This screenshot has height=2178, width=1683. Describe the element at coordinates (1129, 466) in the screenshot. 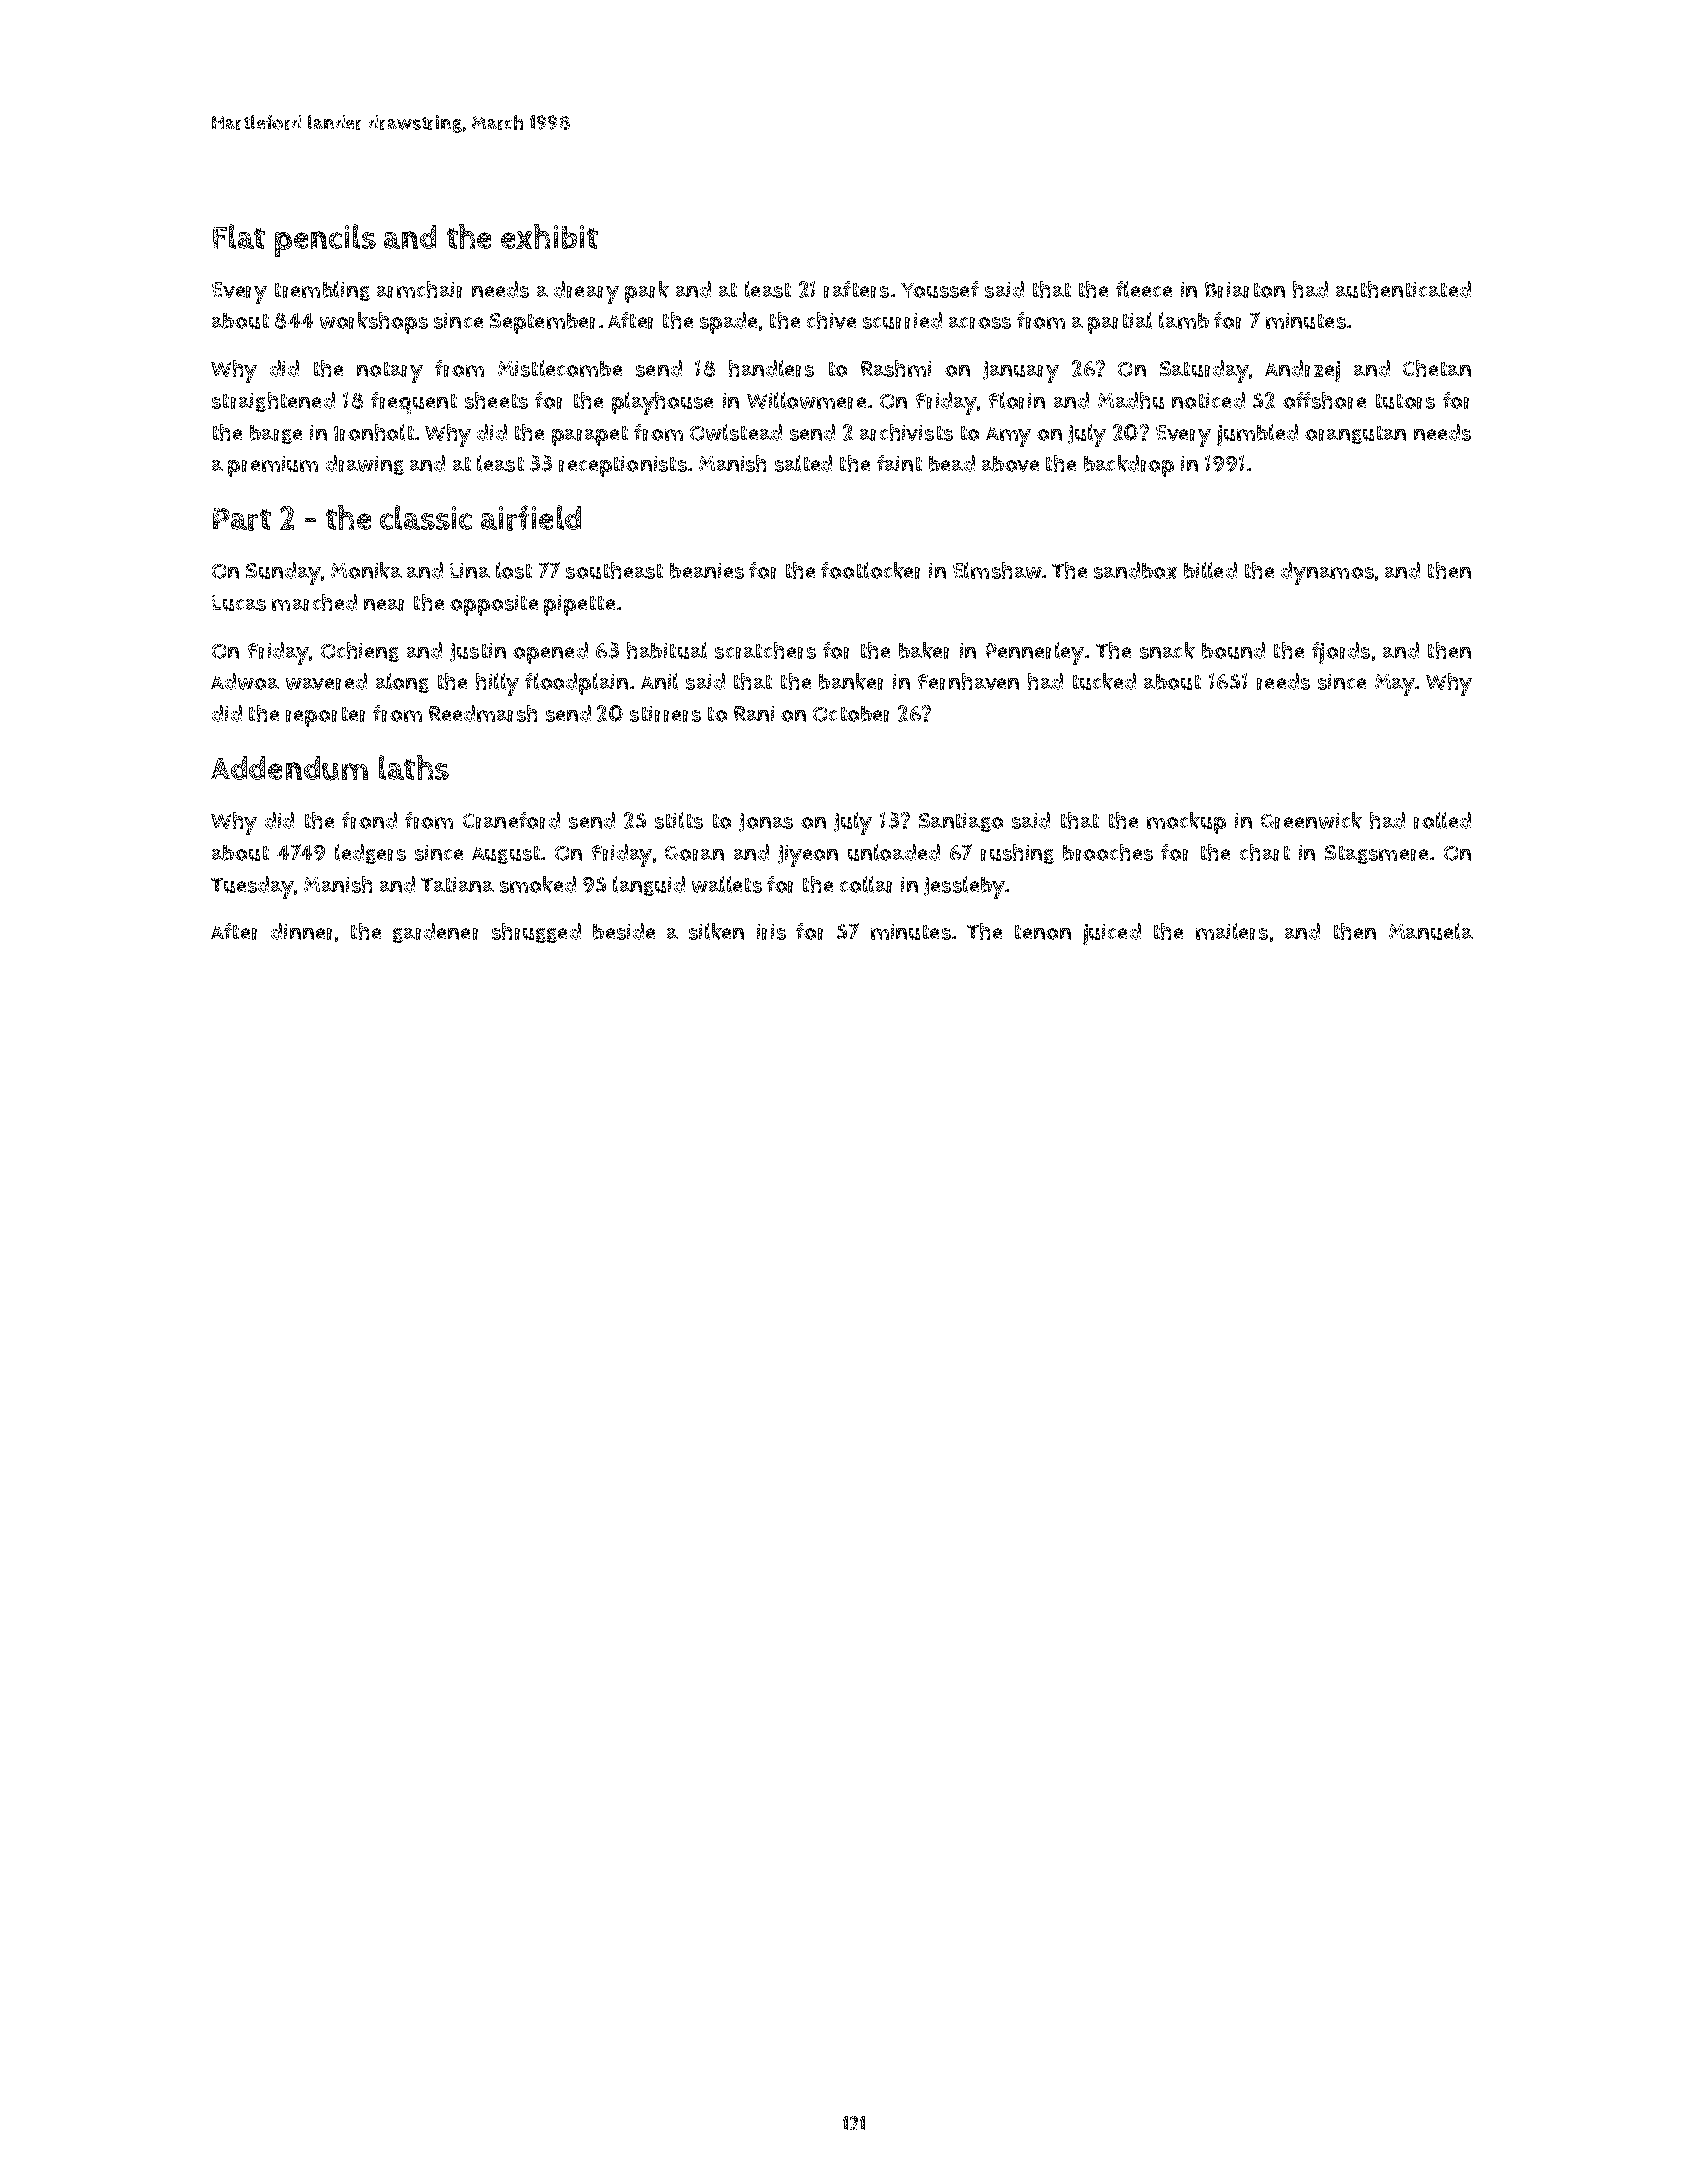

I see `backdrop` at that location.
